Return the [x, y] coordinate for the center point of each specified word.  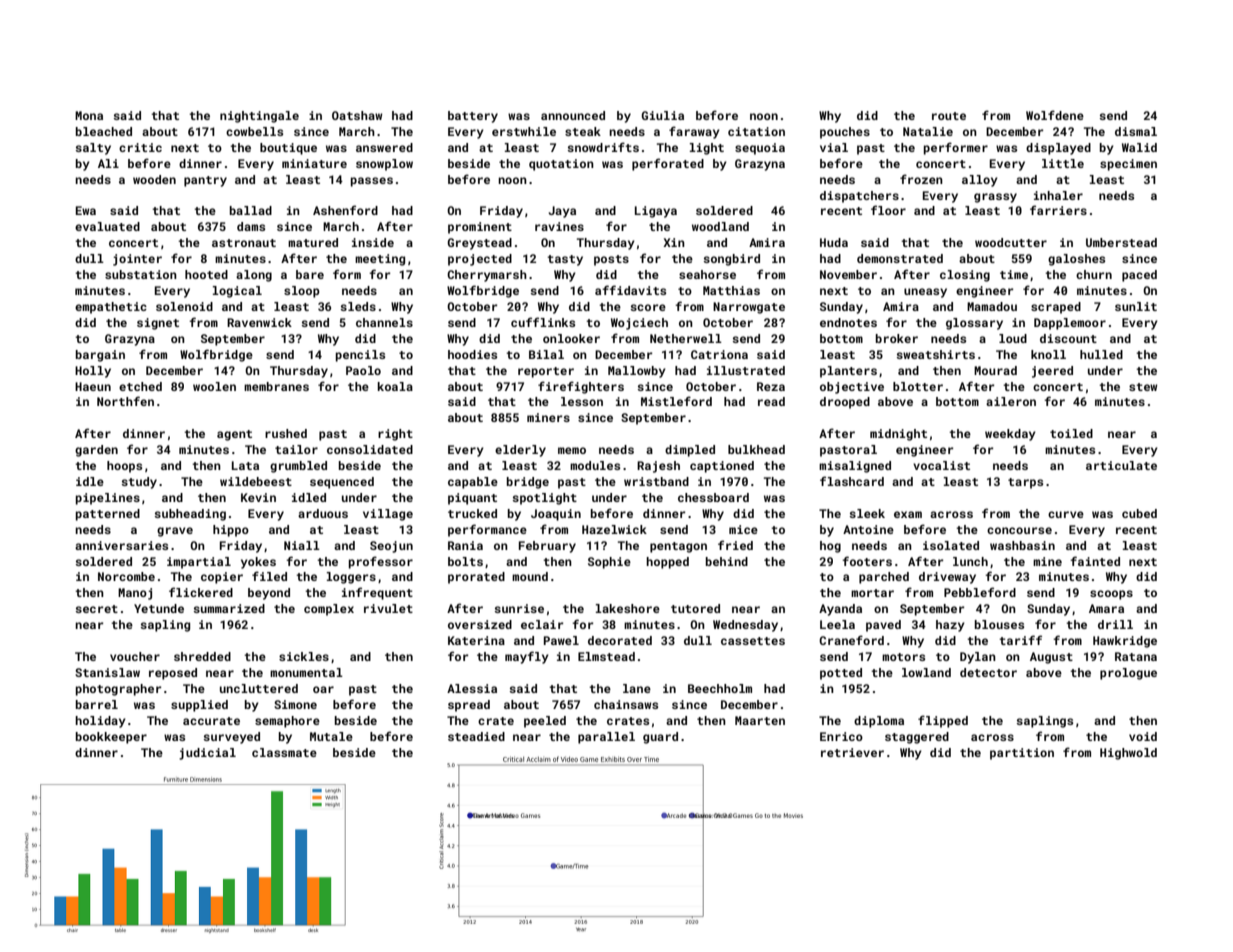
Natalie [928, 131]
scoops [1111, 595]
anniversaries [121, 545]
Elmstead [606, 656]
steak [583, 131]
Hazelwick [614, 529]
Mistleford [676, 401]
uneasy [925, 293]
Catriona [719, 354]
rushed [286, 433]
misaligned [855, 467]
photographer [118, 690]
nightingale [259, 117]
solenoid [184, 306]
